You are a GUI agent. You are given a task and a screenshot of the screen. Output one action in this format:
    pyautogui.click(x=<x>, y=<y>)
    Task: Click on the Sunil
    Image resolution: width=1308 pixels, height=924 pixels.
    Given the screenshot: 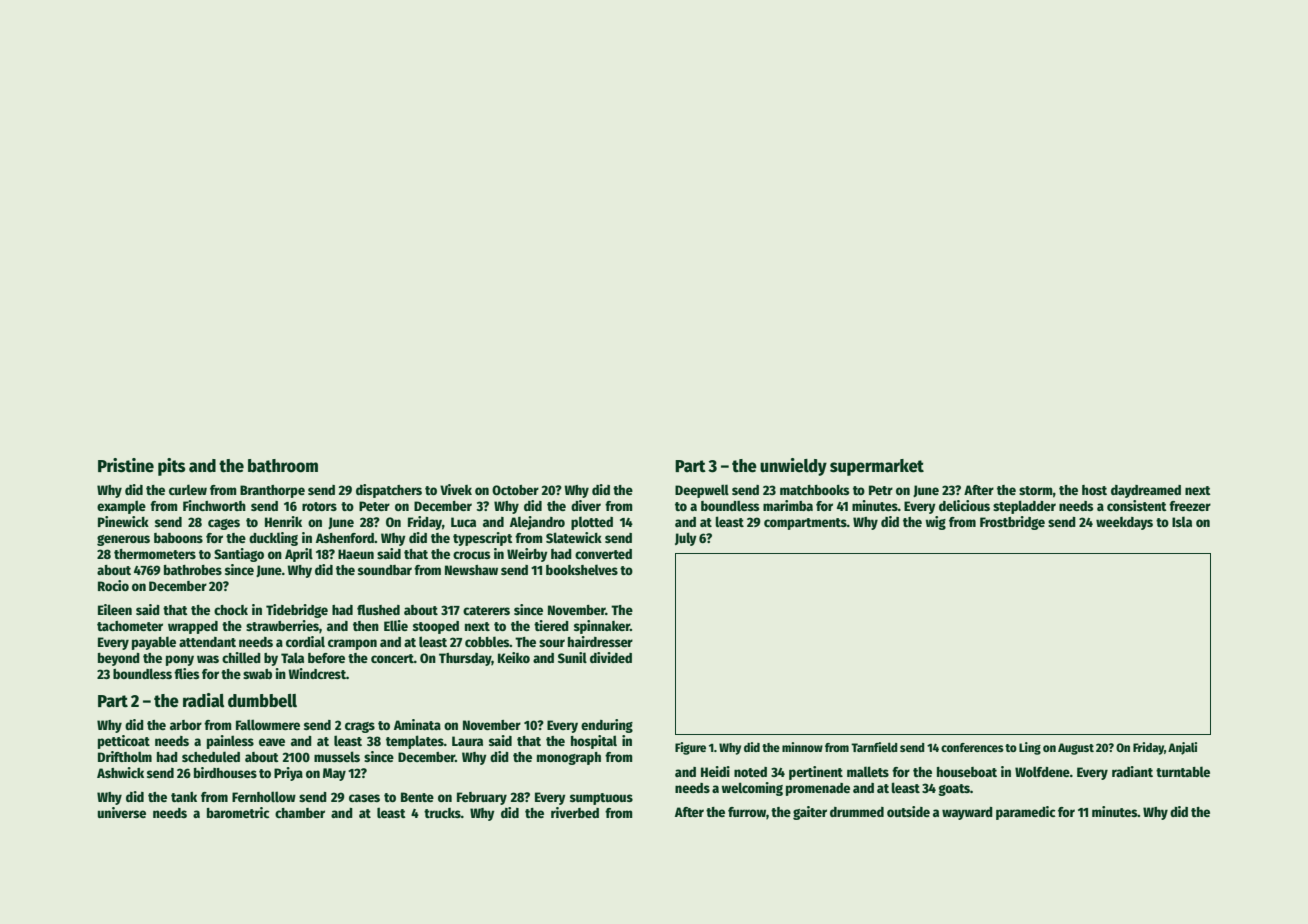 What is the action you would take?
    pyautogui.click(x=572, y=657)
